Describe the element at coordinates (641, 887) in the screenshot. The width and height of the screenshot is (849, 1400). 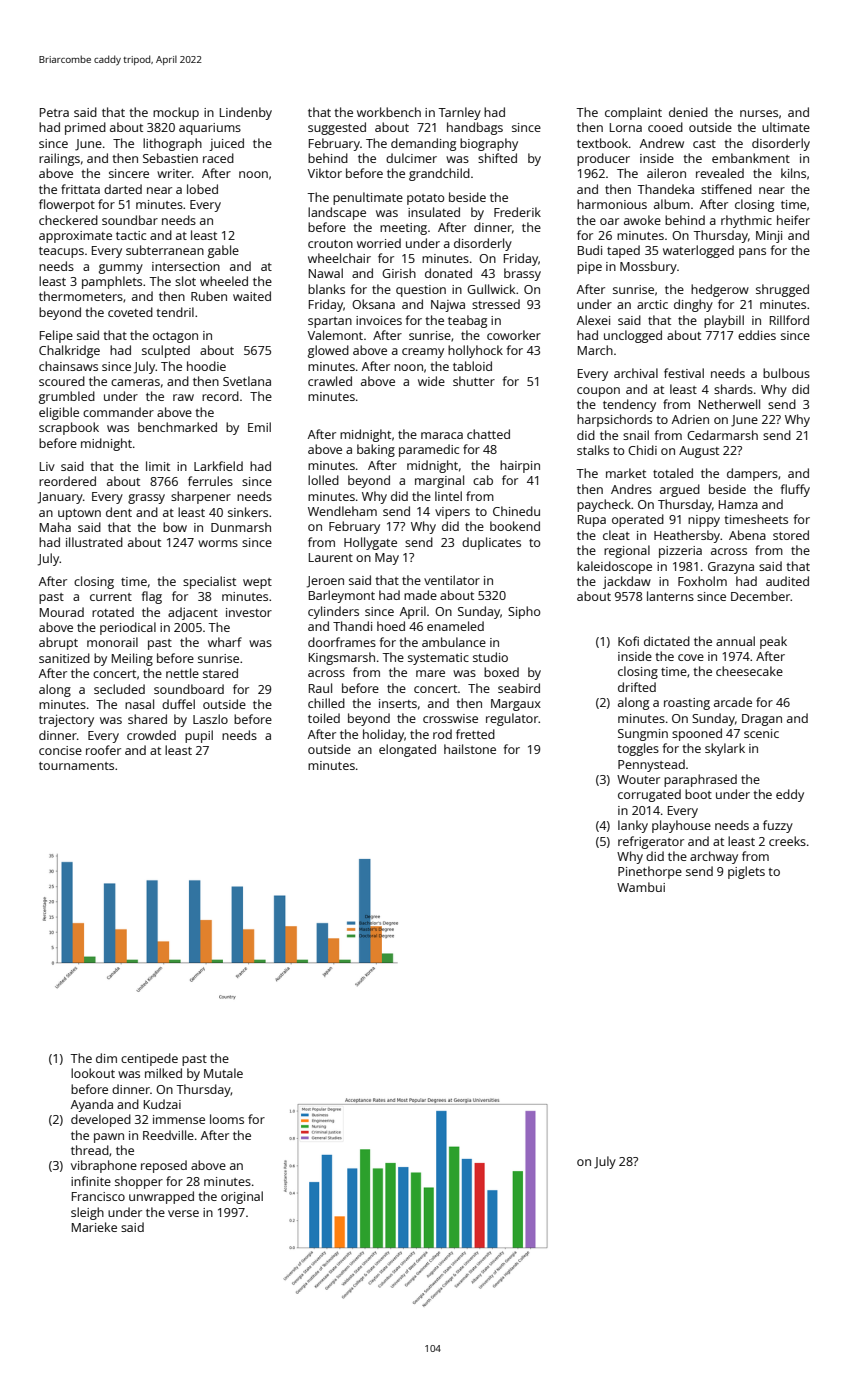
I see `Wambui` at that location.
